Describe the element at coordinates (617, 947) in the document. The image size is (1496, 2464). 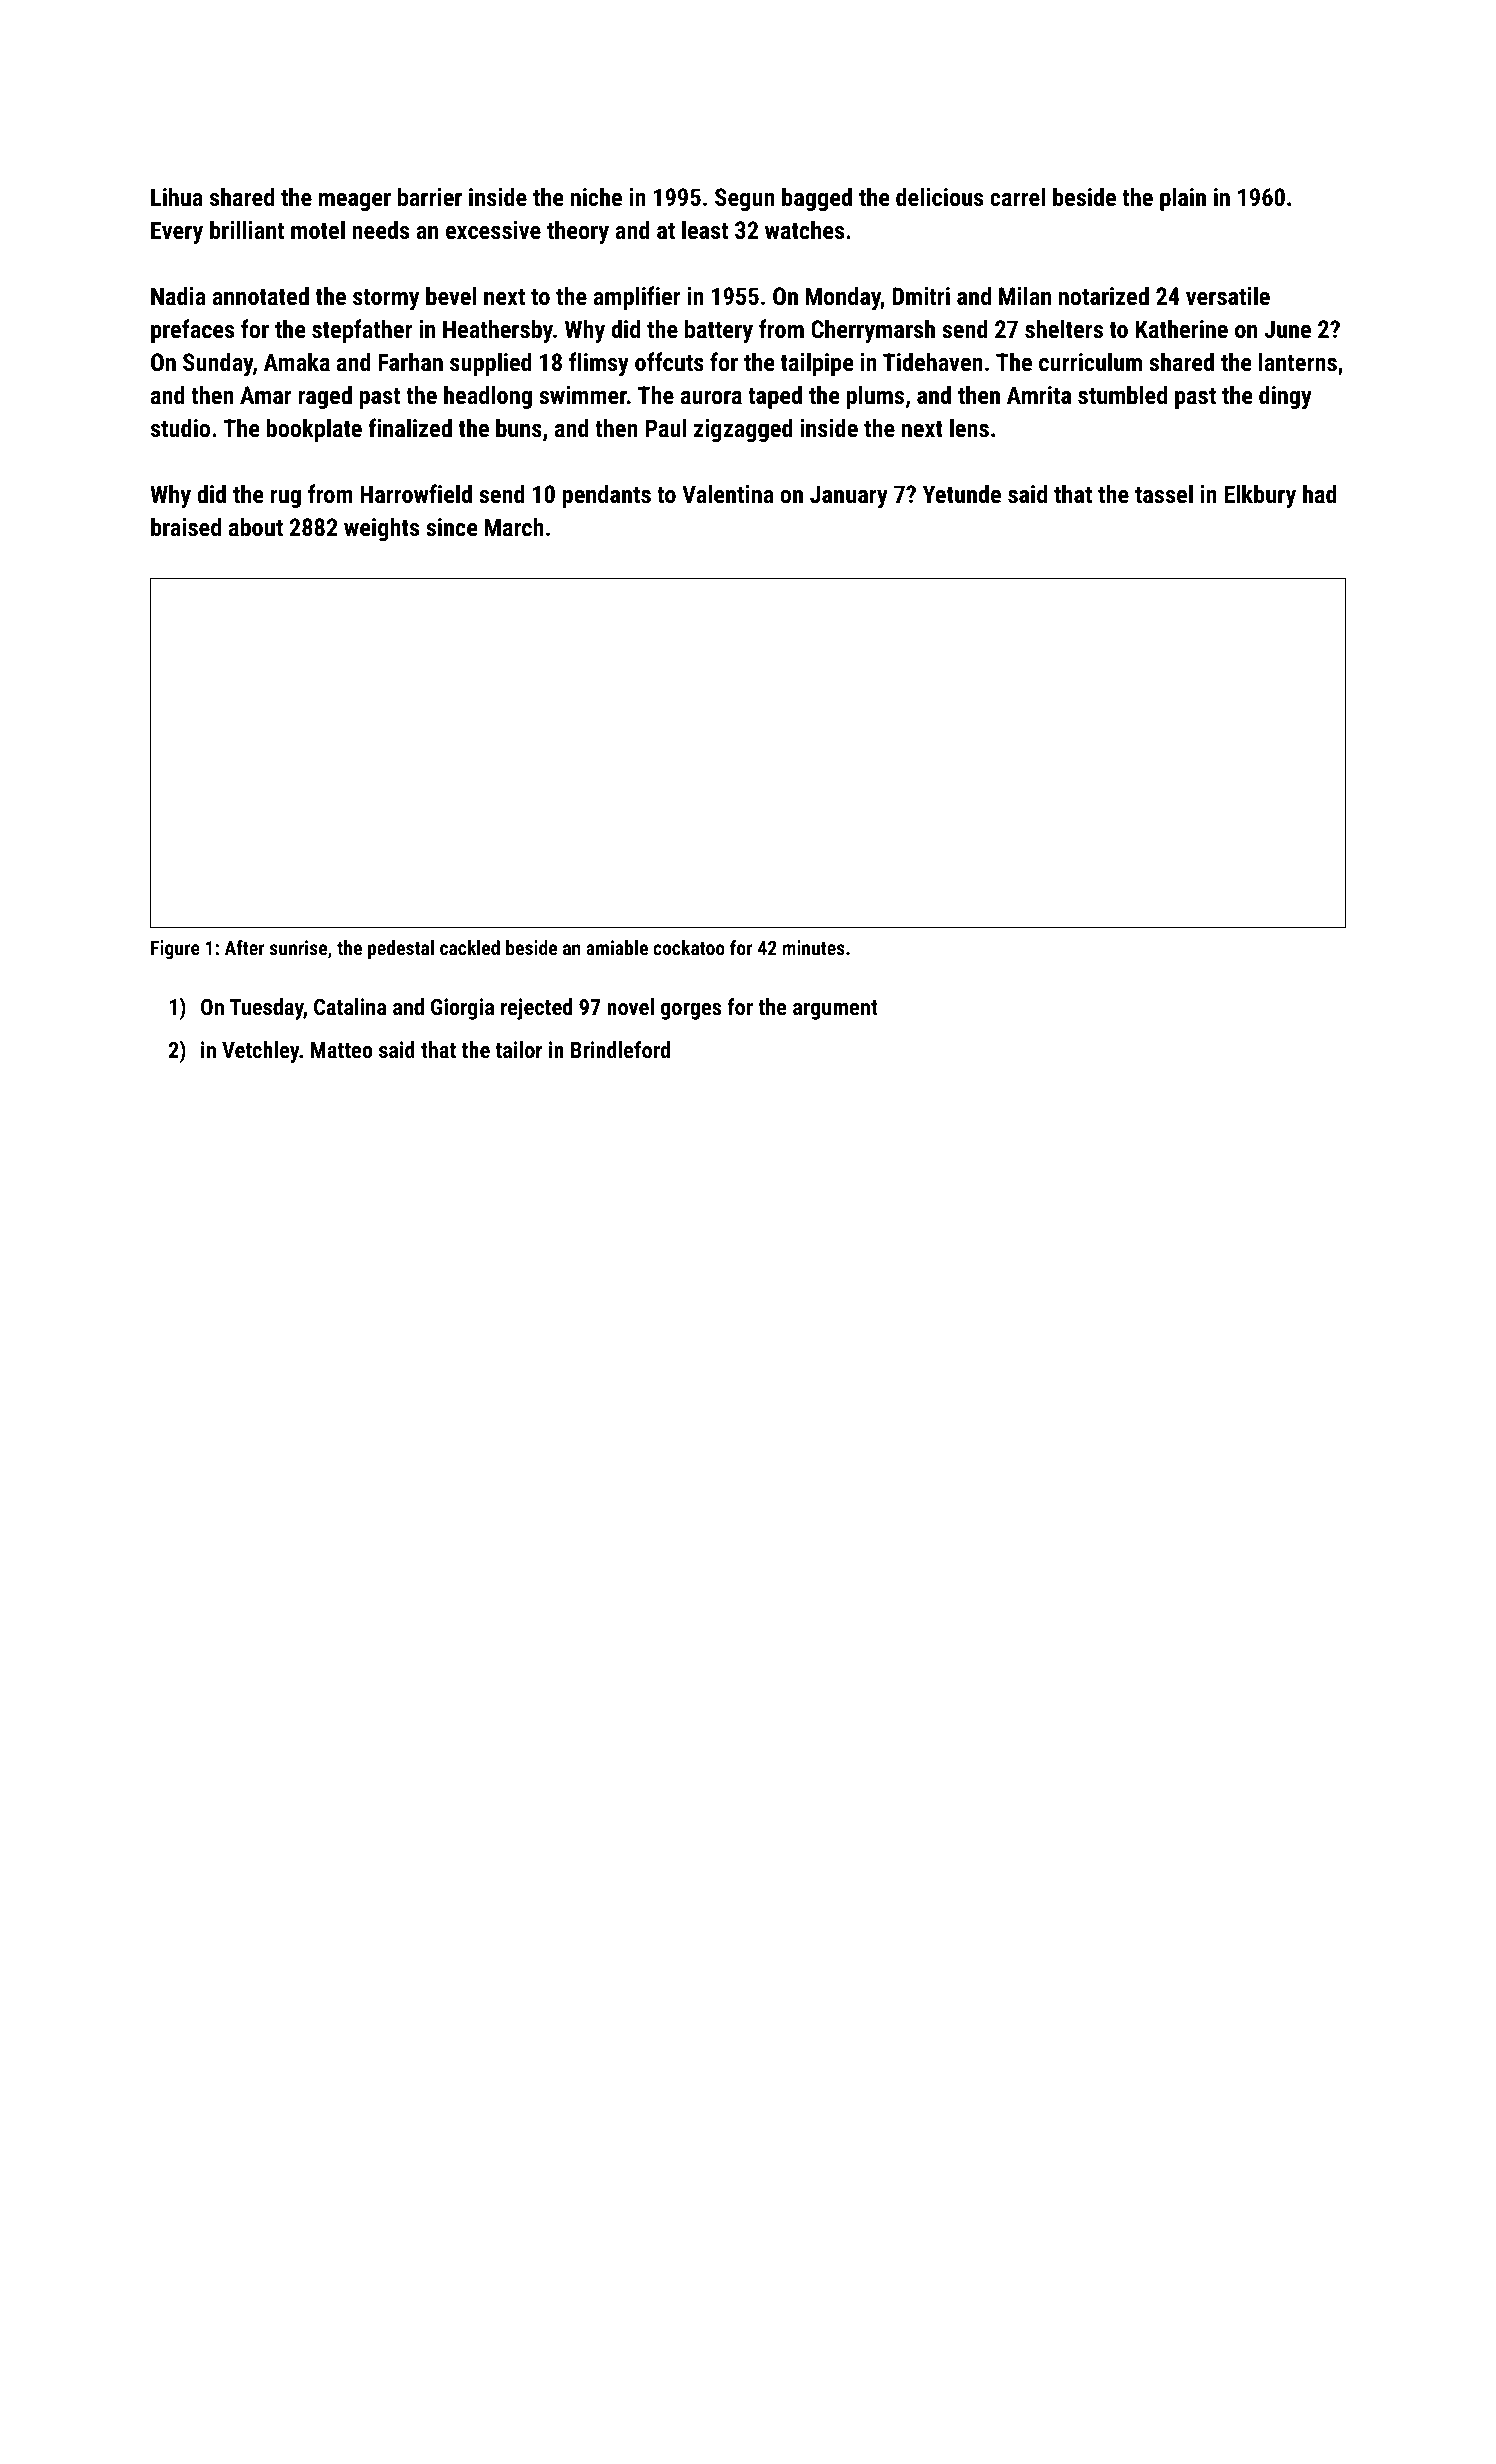
I see `amiable` at that location.
